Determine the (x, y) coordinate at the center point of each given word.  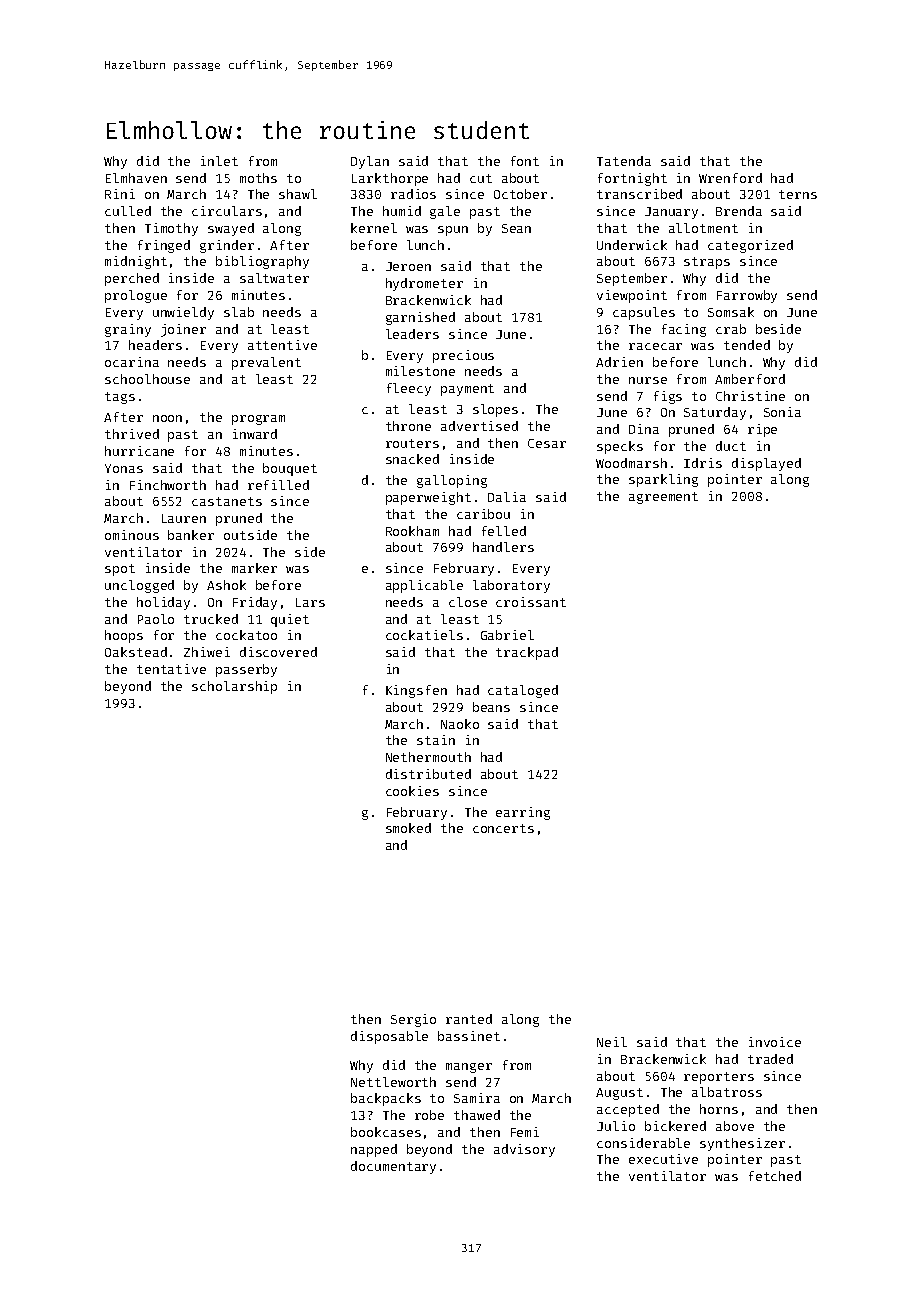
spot (120, 570)
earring (523, 813)
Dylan (370, 162)
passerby (246, 670)
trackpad (527, 653)
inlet (219, 161)
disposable (389, 1037)
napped (374, 1150)
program (258, 420)
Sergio (413, 1020)
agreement (663, 498)
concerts (503, 828)
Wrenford (730, 178)
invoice (775, 1042)
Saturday (715, 413)
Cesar (547, 443)
